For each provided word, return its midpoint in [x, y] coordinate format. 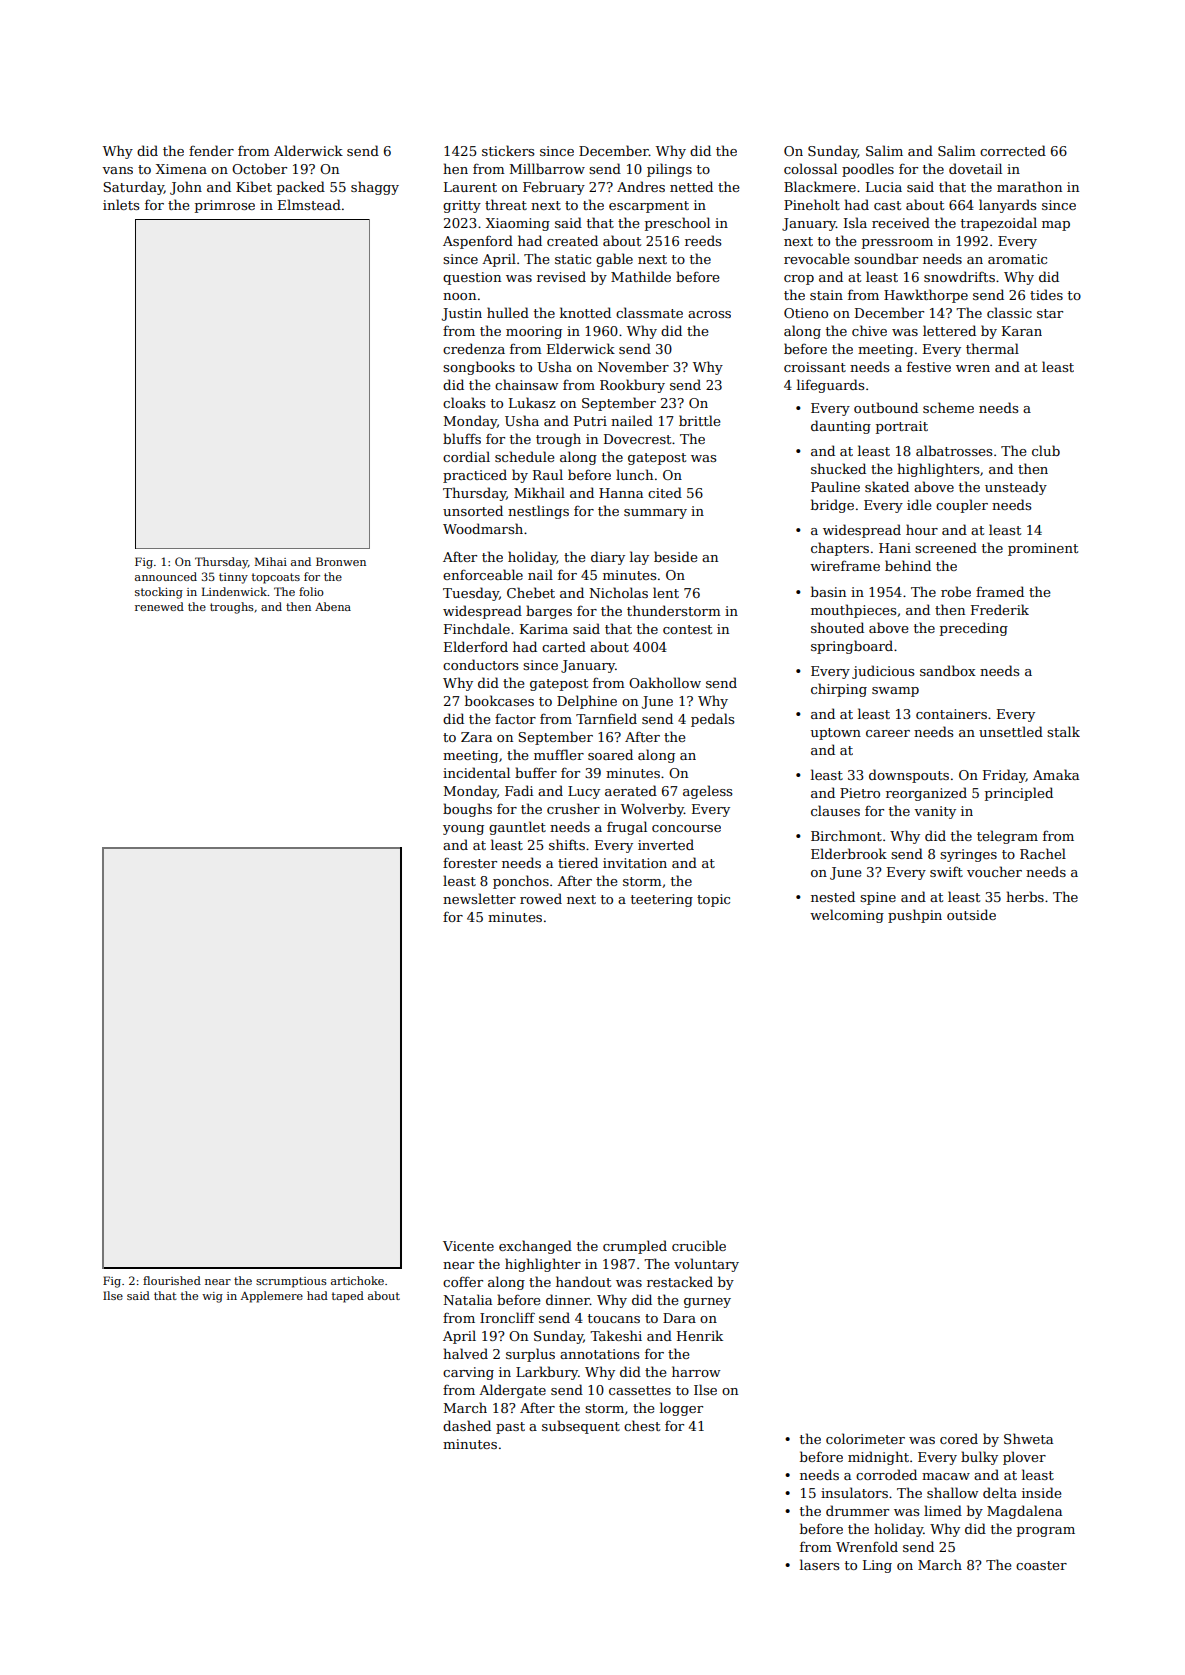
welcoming [847, 916]
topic [713, 900]
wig [212, 1297]
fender [211, 150]
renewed [159, 606]
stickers [508, 150]
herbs [1025, 896]
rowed [541, 898]
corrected [1013, 150]
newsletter [479, 898]
